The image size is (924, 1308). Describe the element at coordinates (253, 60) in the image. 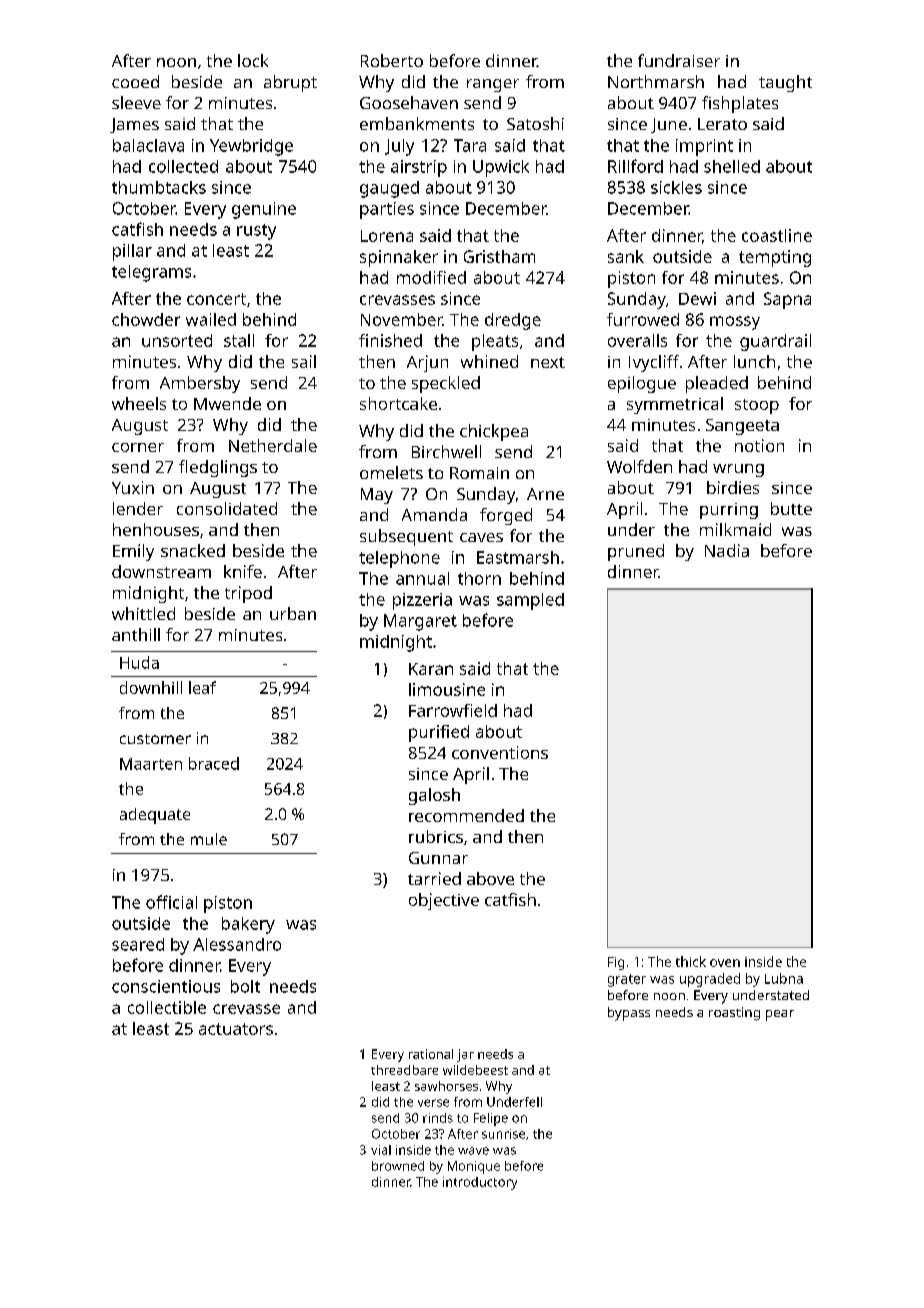

I see `lock` at that location.
